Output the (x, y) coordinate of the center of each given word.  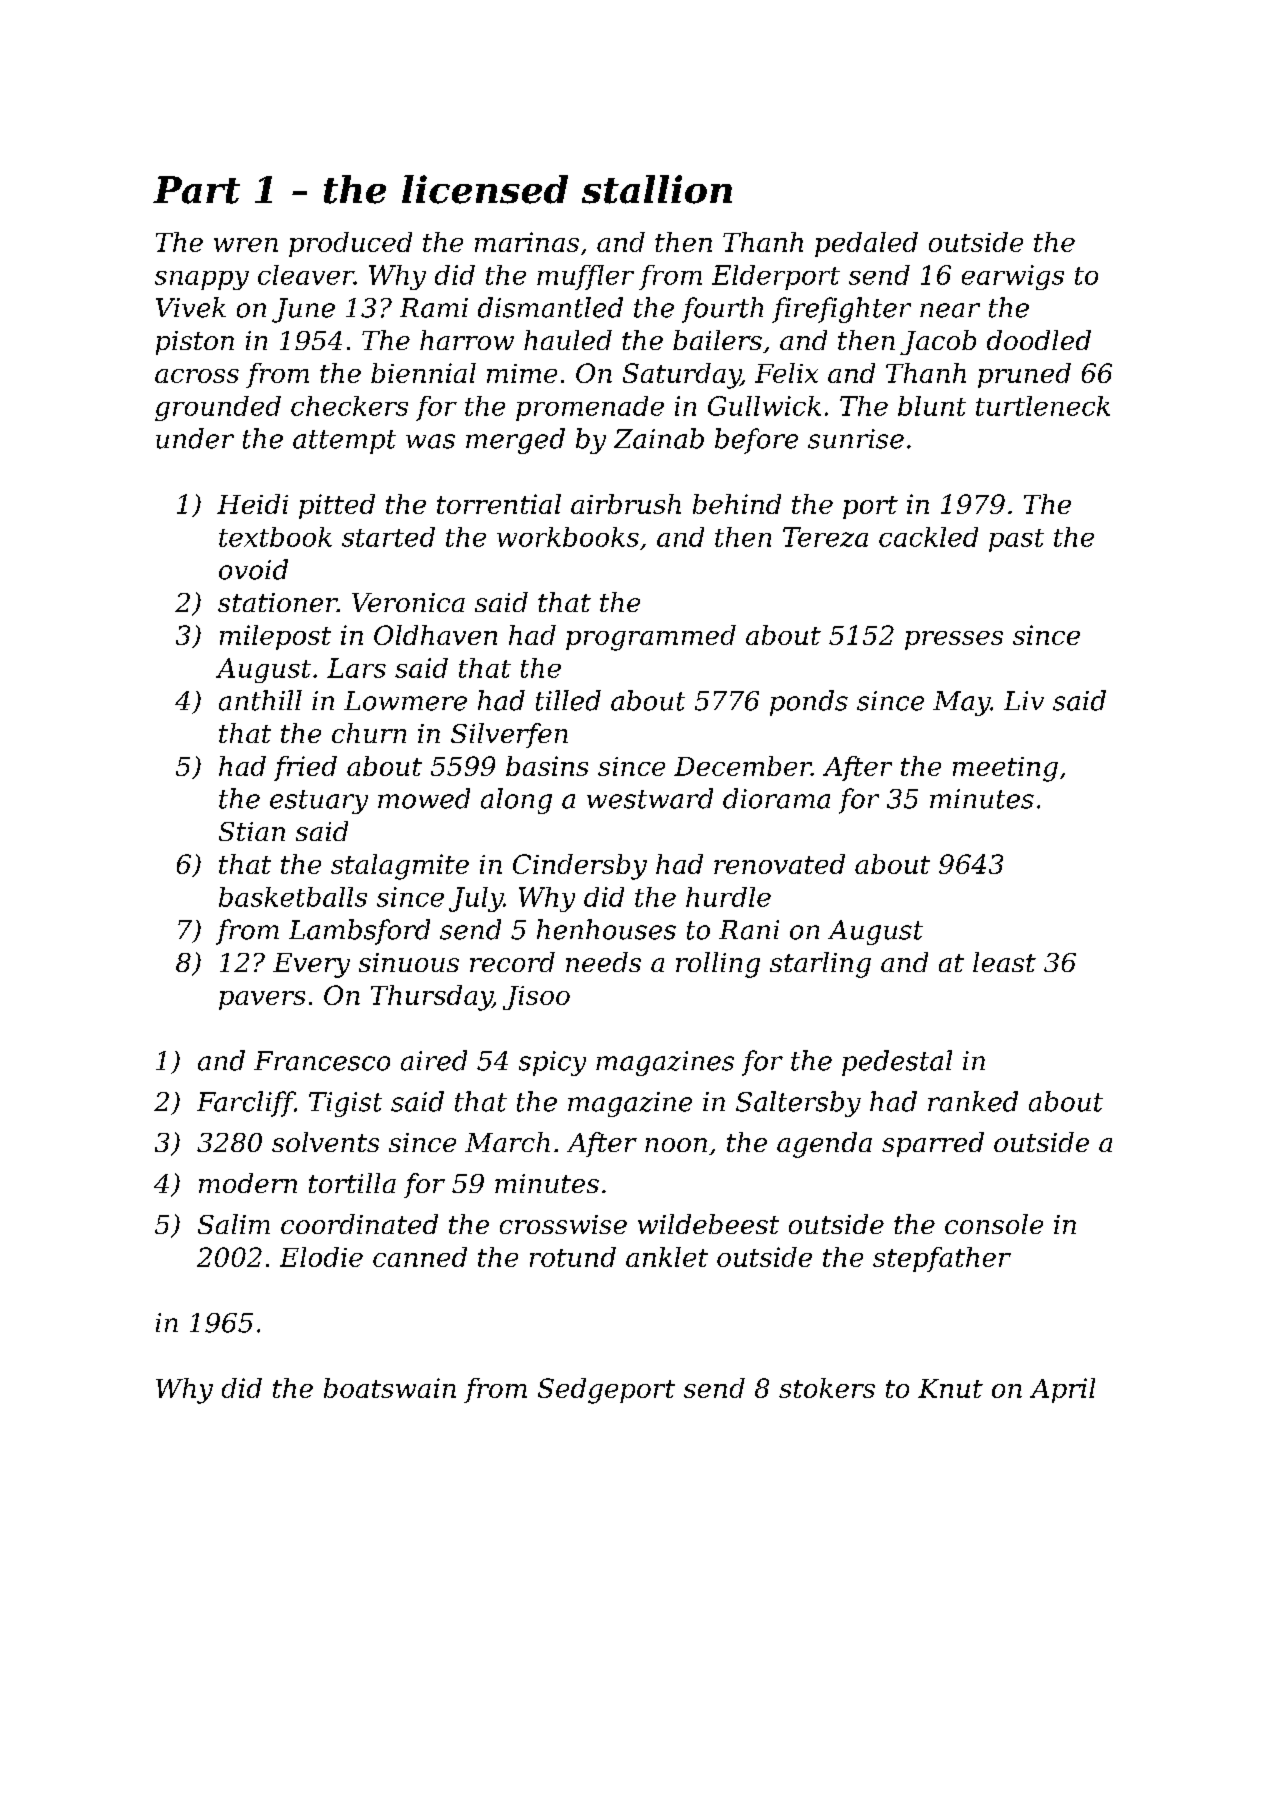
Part (196, 190)
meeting (1005, 769)
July (476, 899)
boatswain (390, 1388)
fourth (722, 310)
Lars (356, 668)
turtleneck (1043, 406)
